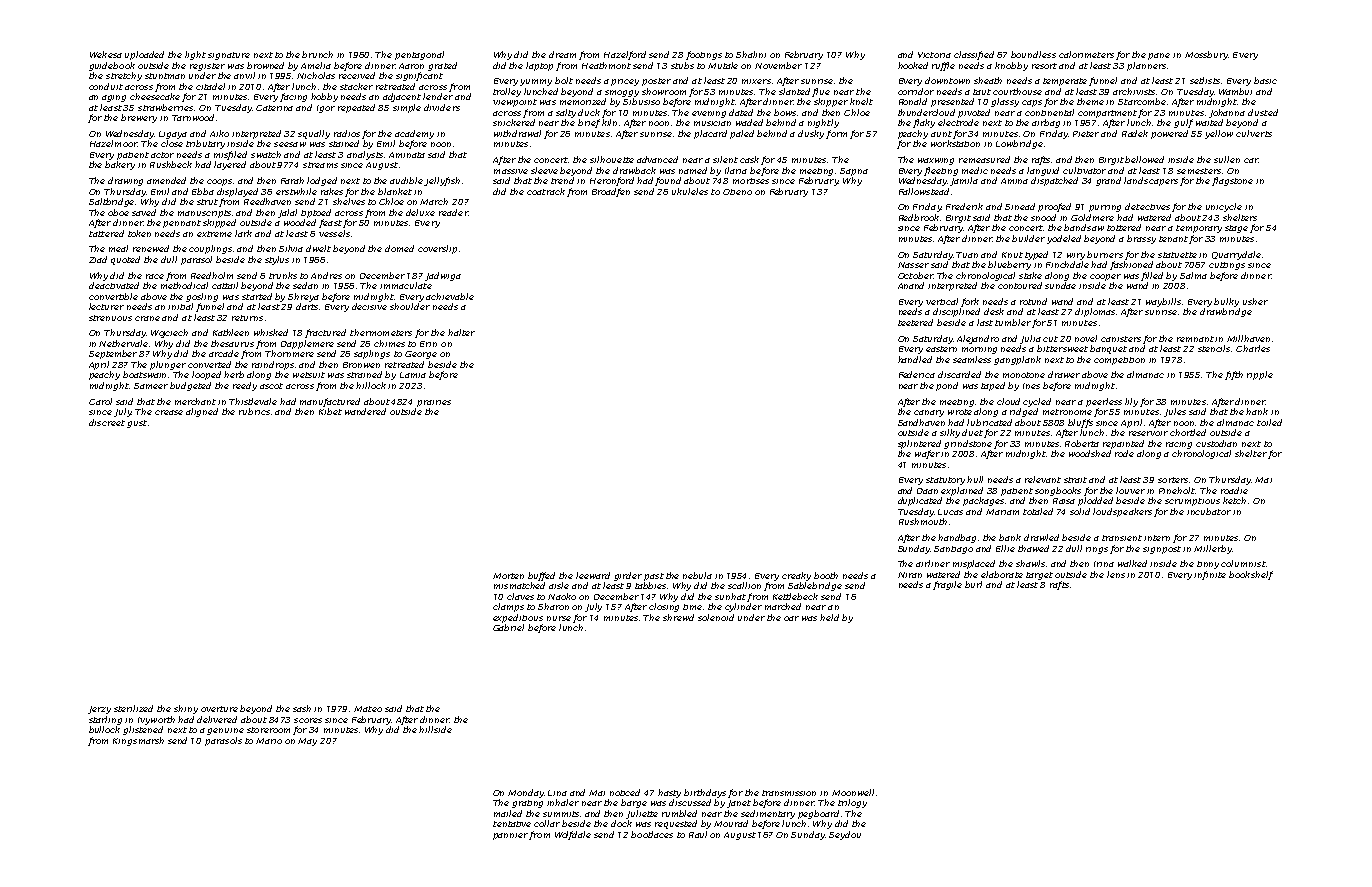  What do you see at coordinates (1254, 133) in the page?
I see `culverts` at bounding box center [1254, 133].
